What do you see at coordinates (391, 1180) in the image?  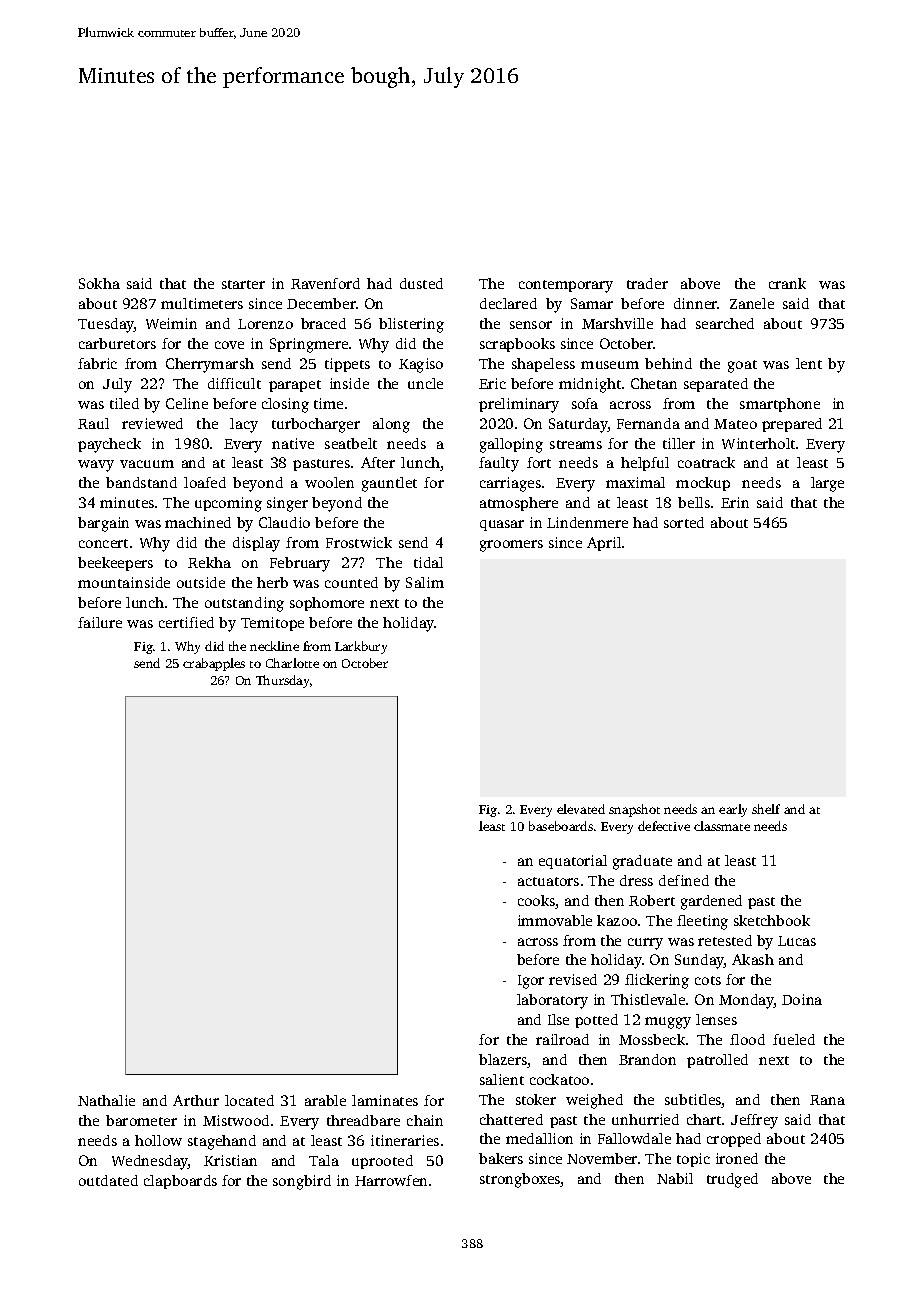 I see `Harrowfen` at bounding box center [391, 1180].
